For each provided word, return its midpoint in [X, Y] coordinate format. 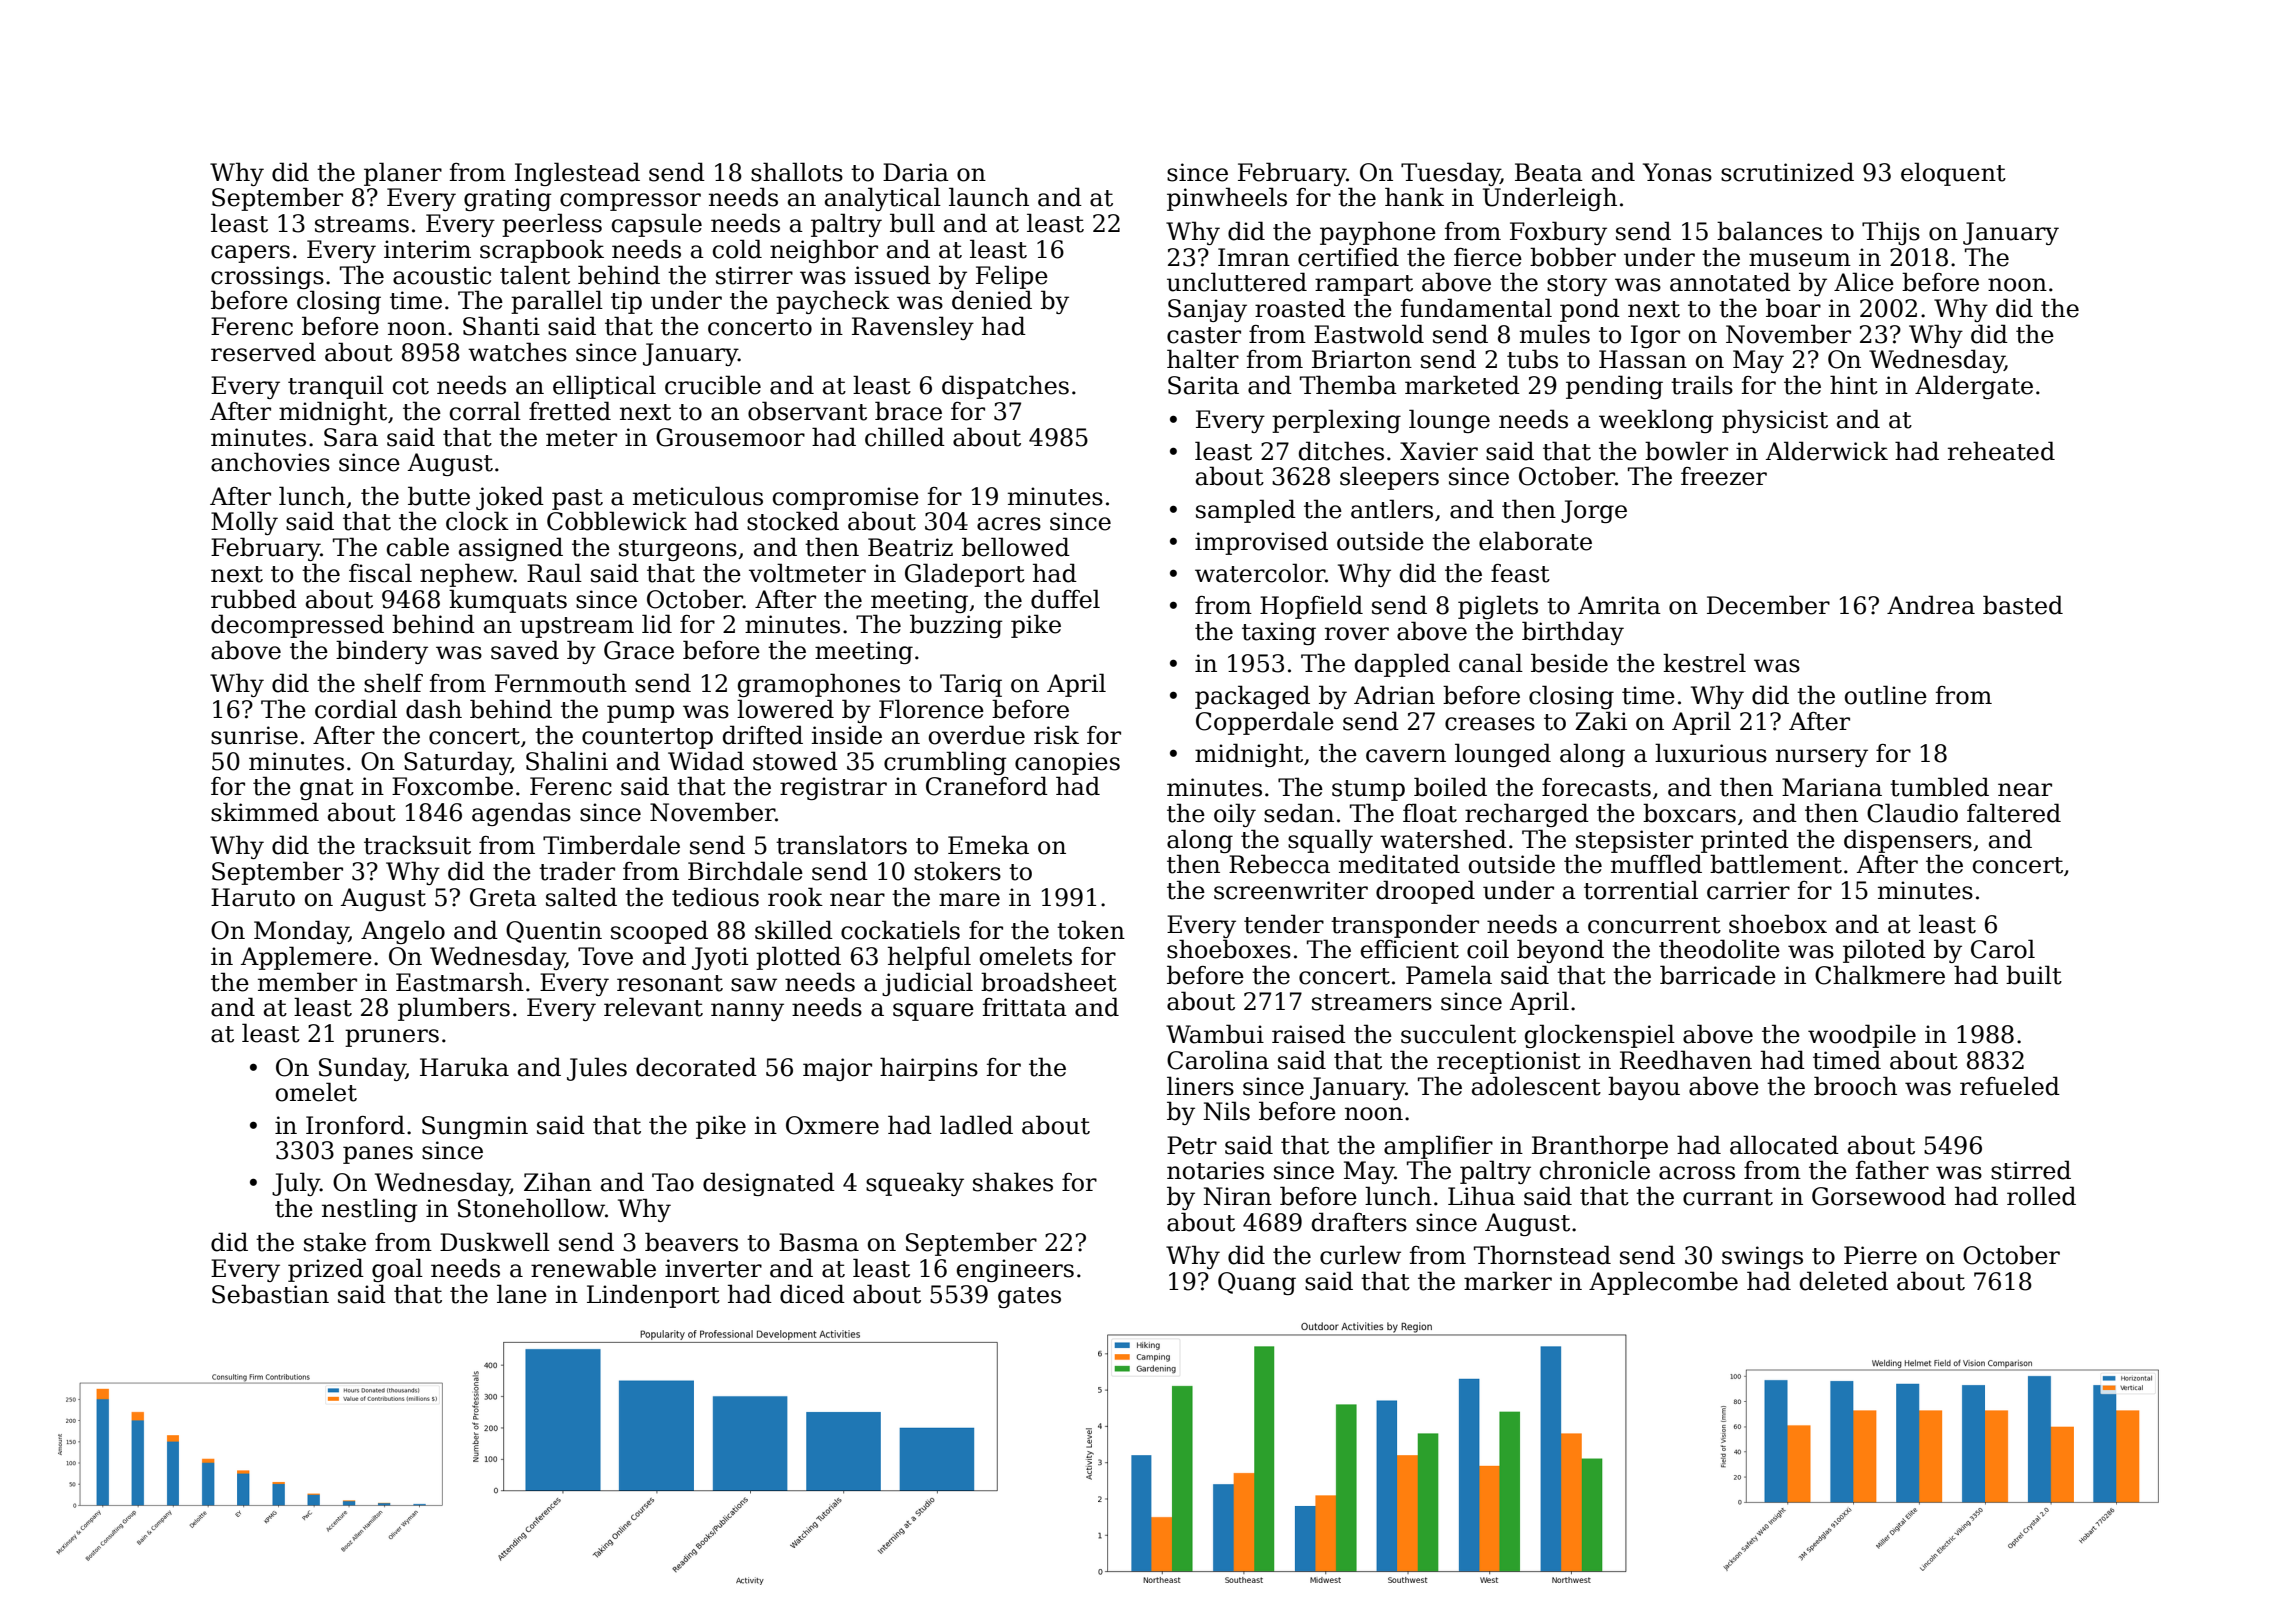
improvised [1261, 543]
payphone [1378, 233]
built [2034, 975]
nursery [1822, 758]
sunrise [254, 735]
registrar [833, 788]
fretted [570, 411]
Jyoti [720, 958]
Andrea [1931, 605]
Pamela [1449, 975]
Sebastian [270, 1294]
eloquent [1953, 174]
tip [626, 302]
